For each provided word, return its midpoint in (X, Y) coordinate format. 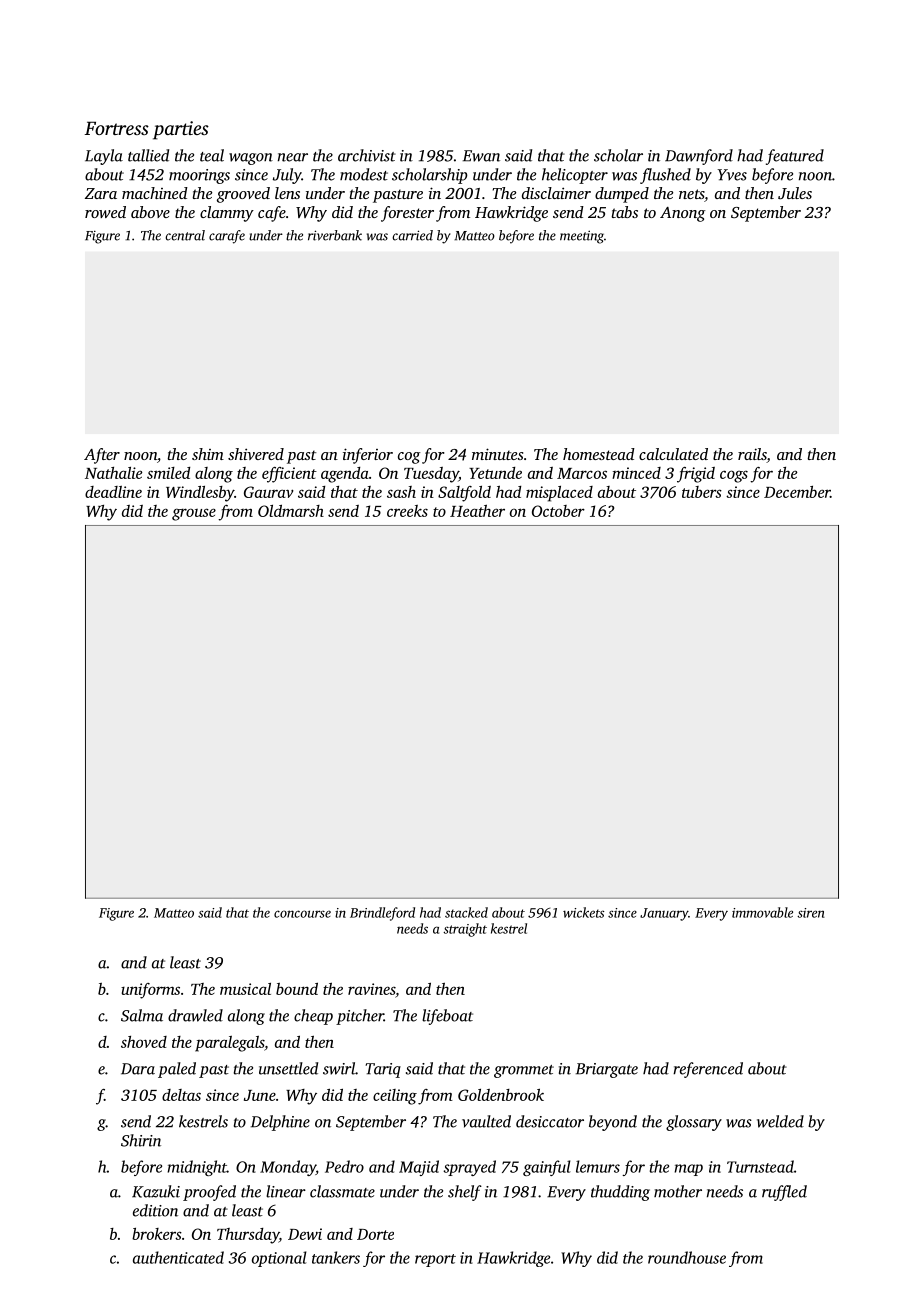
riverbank (335, 235)
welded (780, 1121)
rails (752, 455)
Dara (138, 1069)
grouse (194, 514)
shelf (465, 1193)
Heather (477, 510)
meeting (582, 237)
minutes (497, 454)
